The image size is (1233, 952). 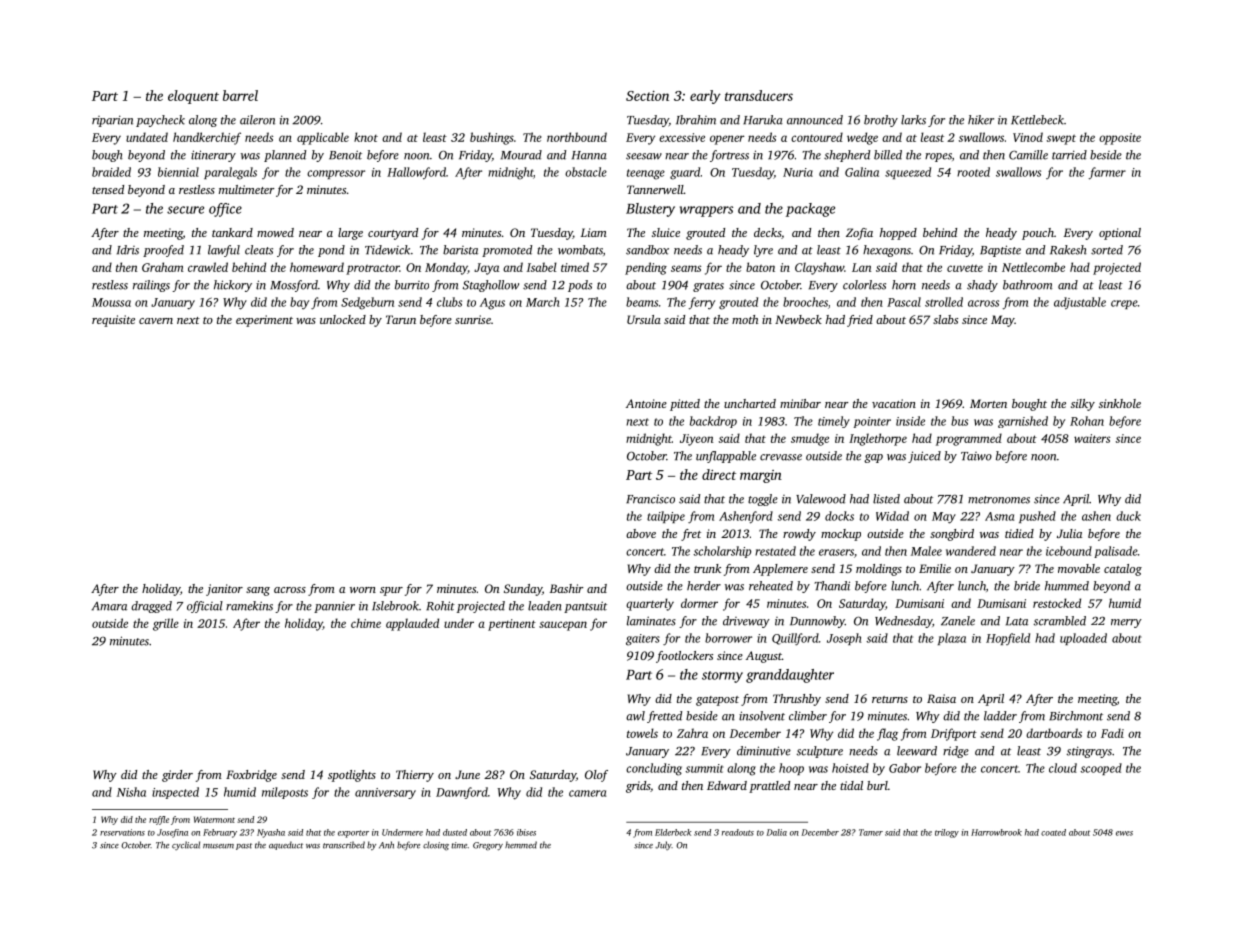 I want to click on gap, so click(x=873, y=458).
